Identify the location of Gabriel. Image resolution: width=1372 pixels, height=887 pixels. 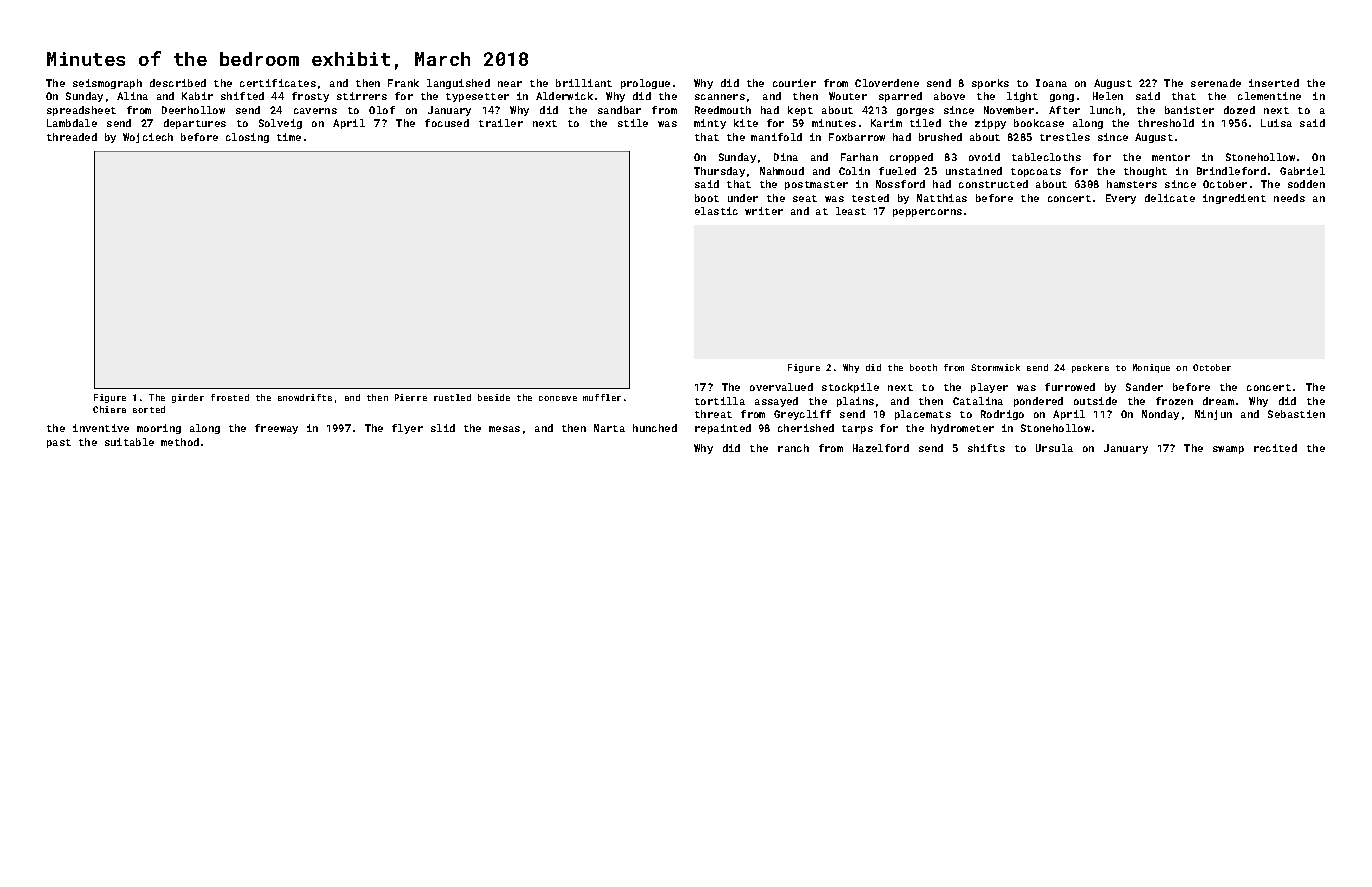
(1302, 171).
